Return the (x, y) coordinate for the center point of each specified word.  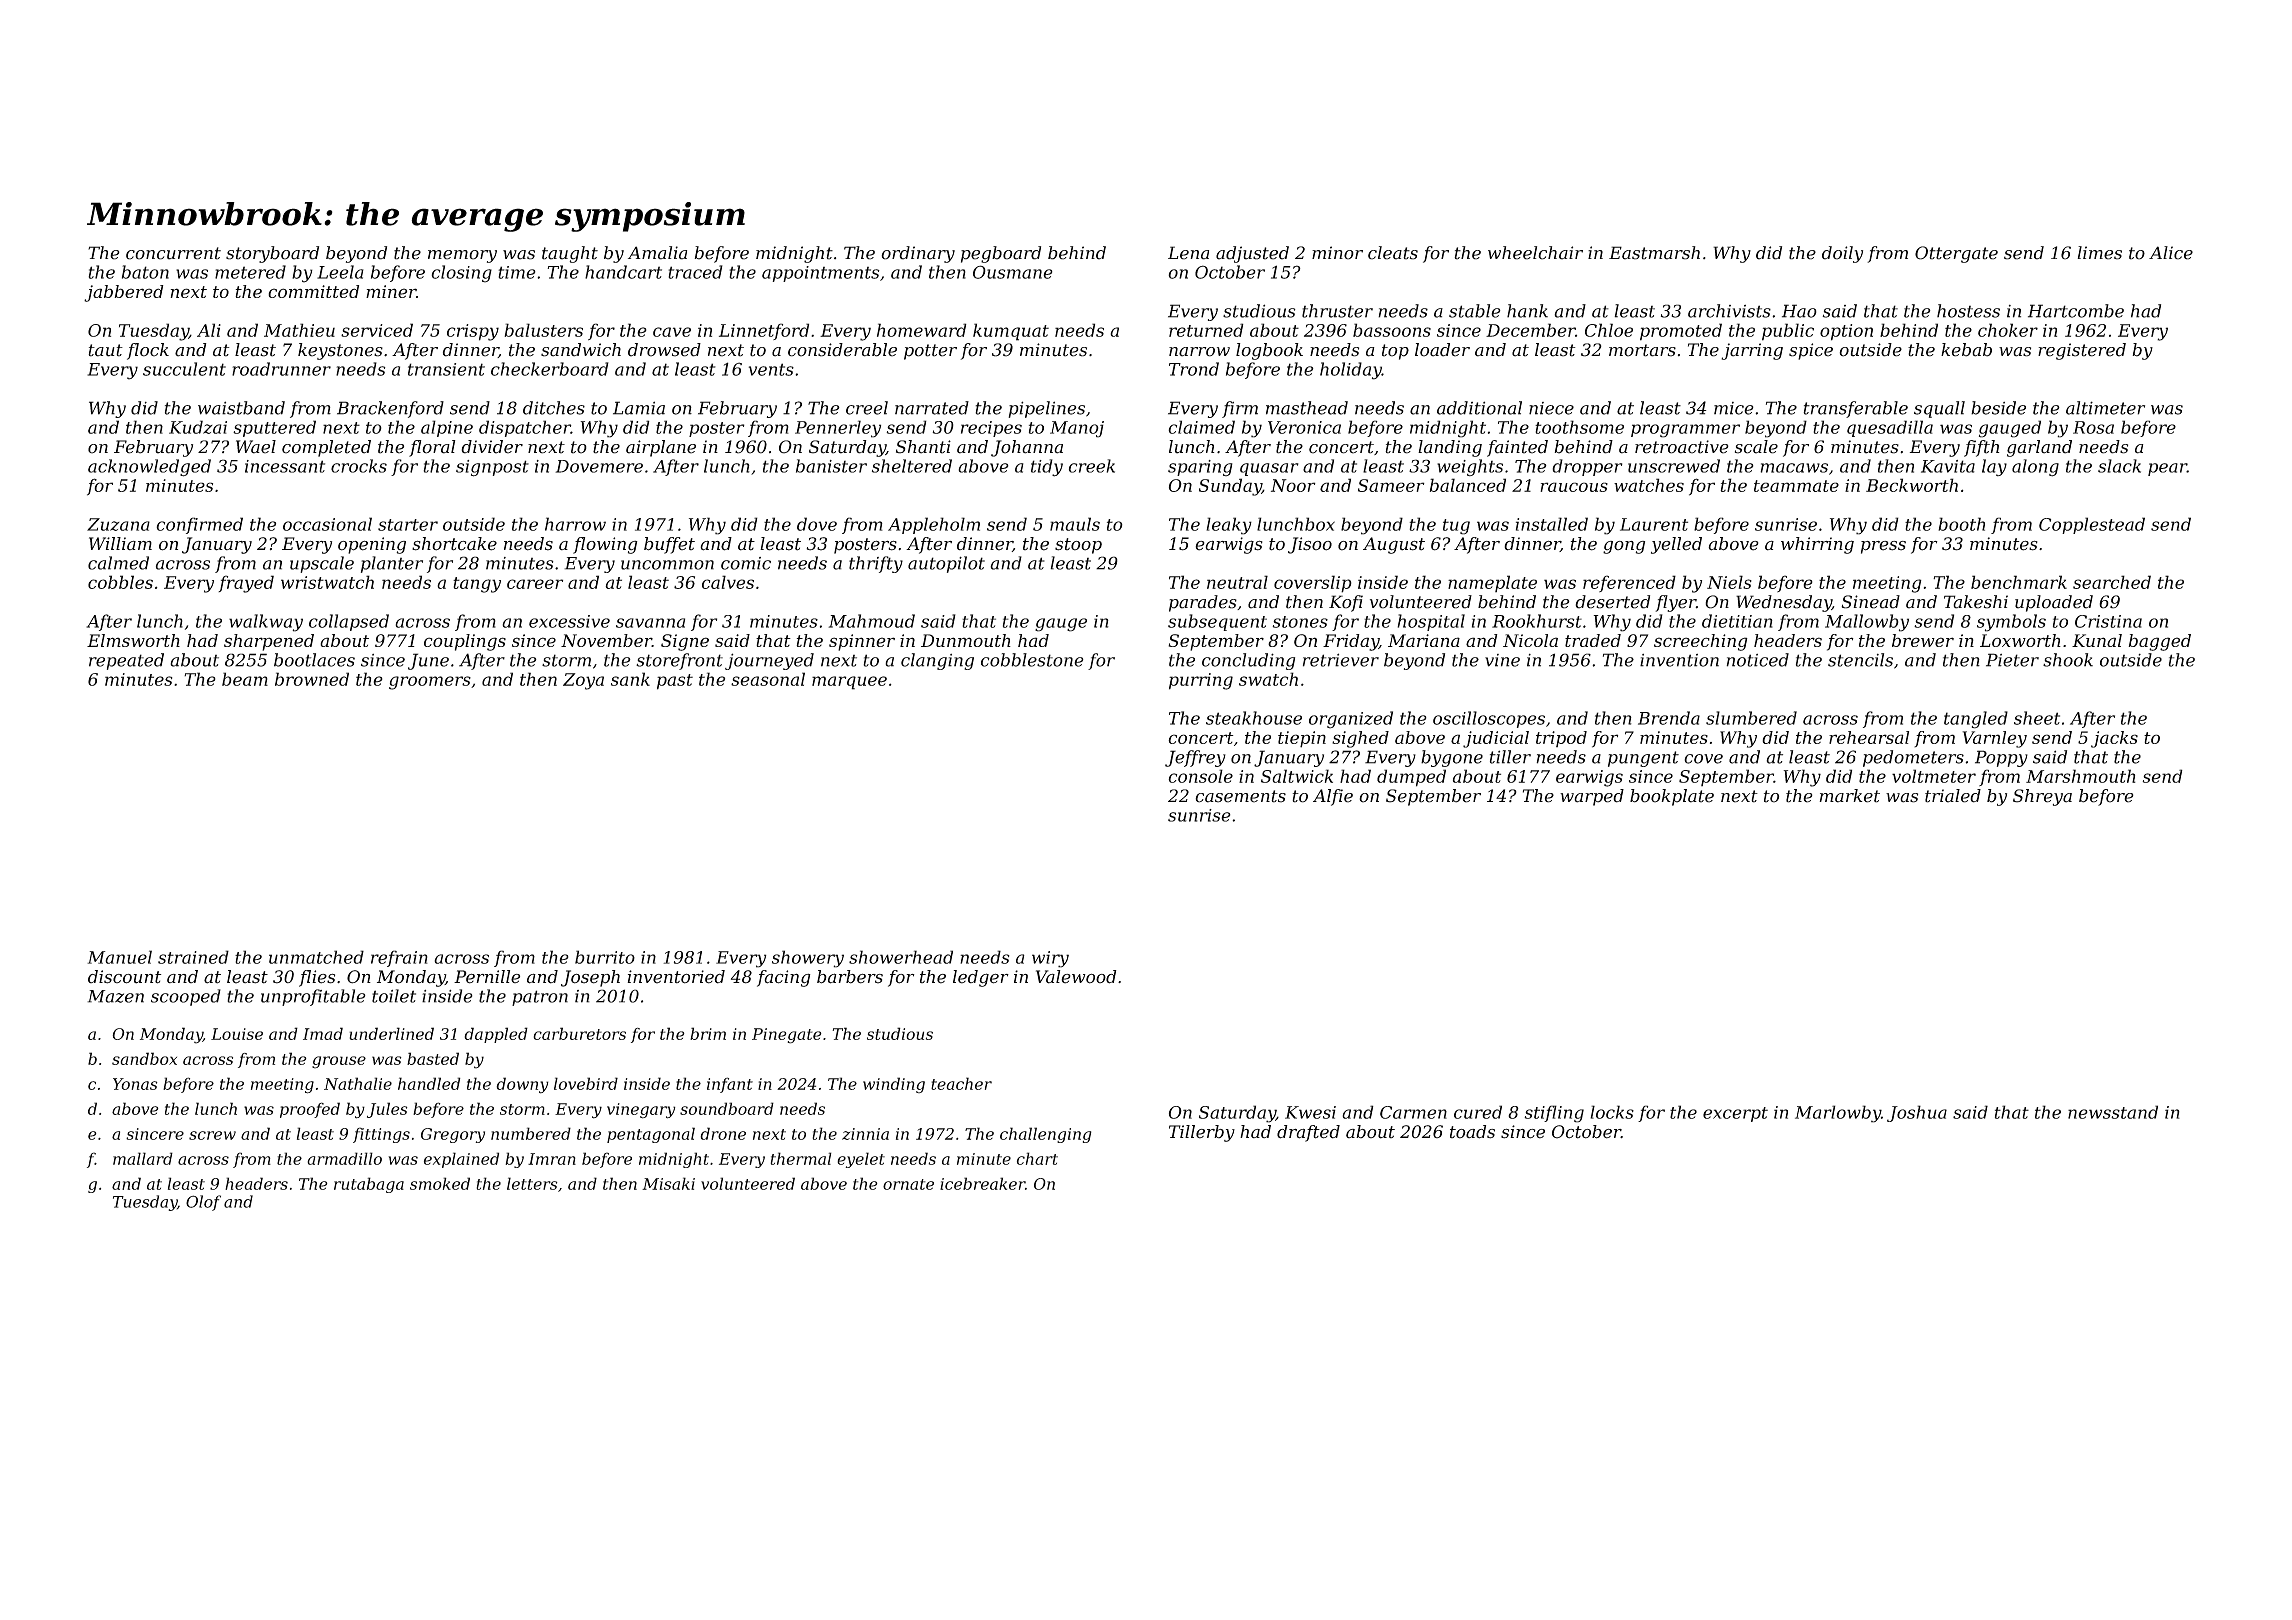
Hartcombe (2076, 311)
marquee (849, 683)
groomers (430, 683)
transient (446, 369)
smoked (440, 1183)
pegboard (1001, 254)
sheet (2037, 718)
